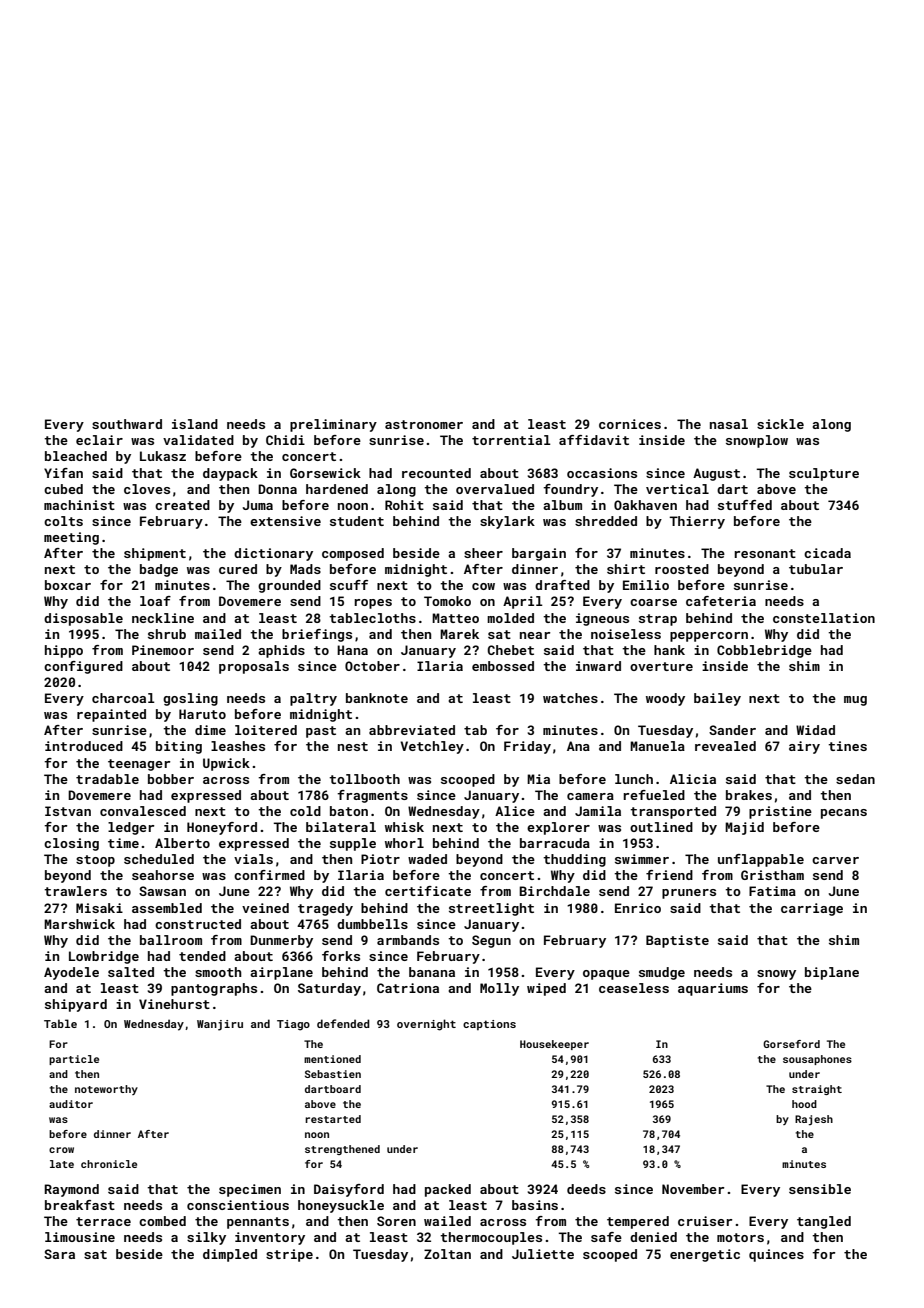 This document has height=1308, width=924. What do you see at coordinates (269, 875) in the document?
I see `confirmed` at bounding box center [269, 875].
